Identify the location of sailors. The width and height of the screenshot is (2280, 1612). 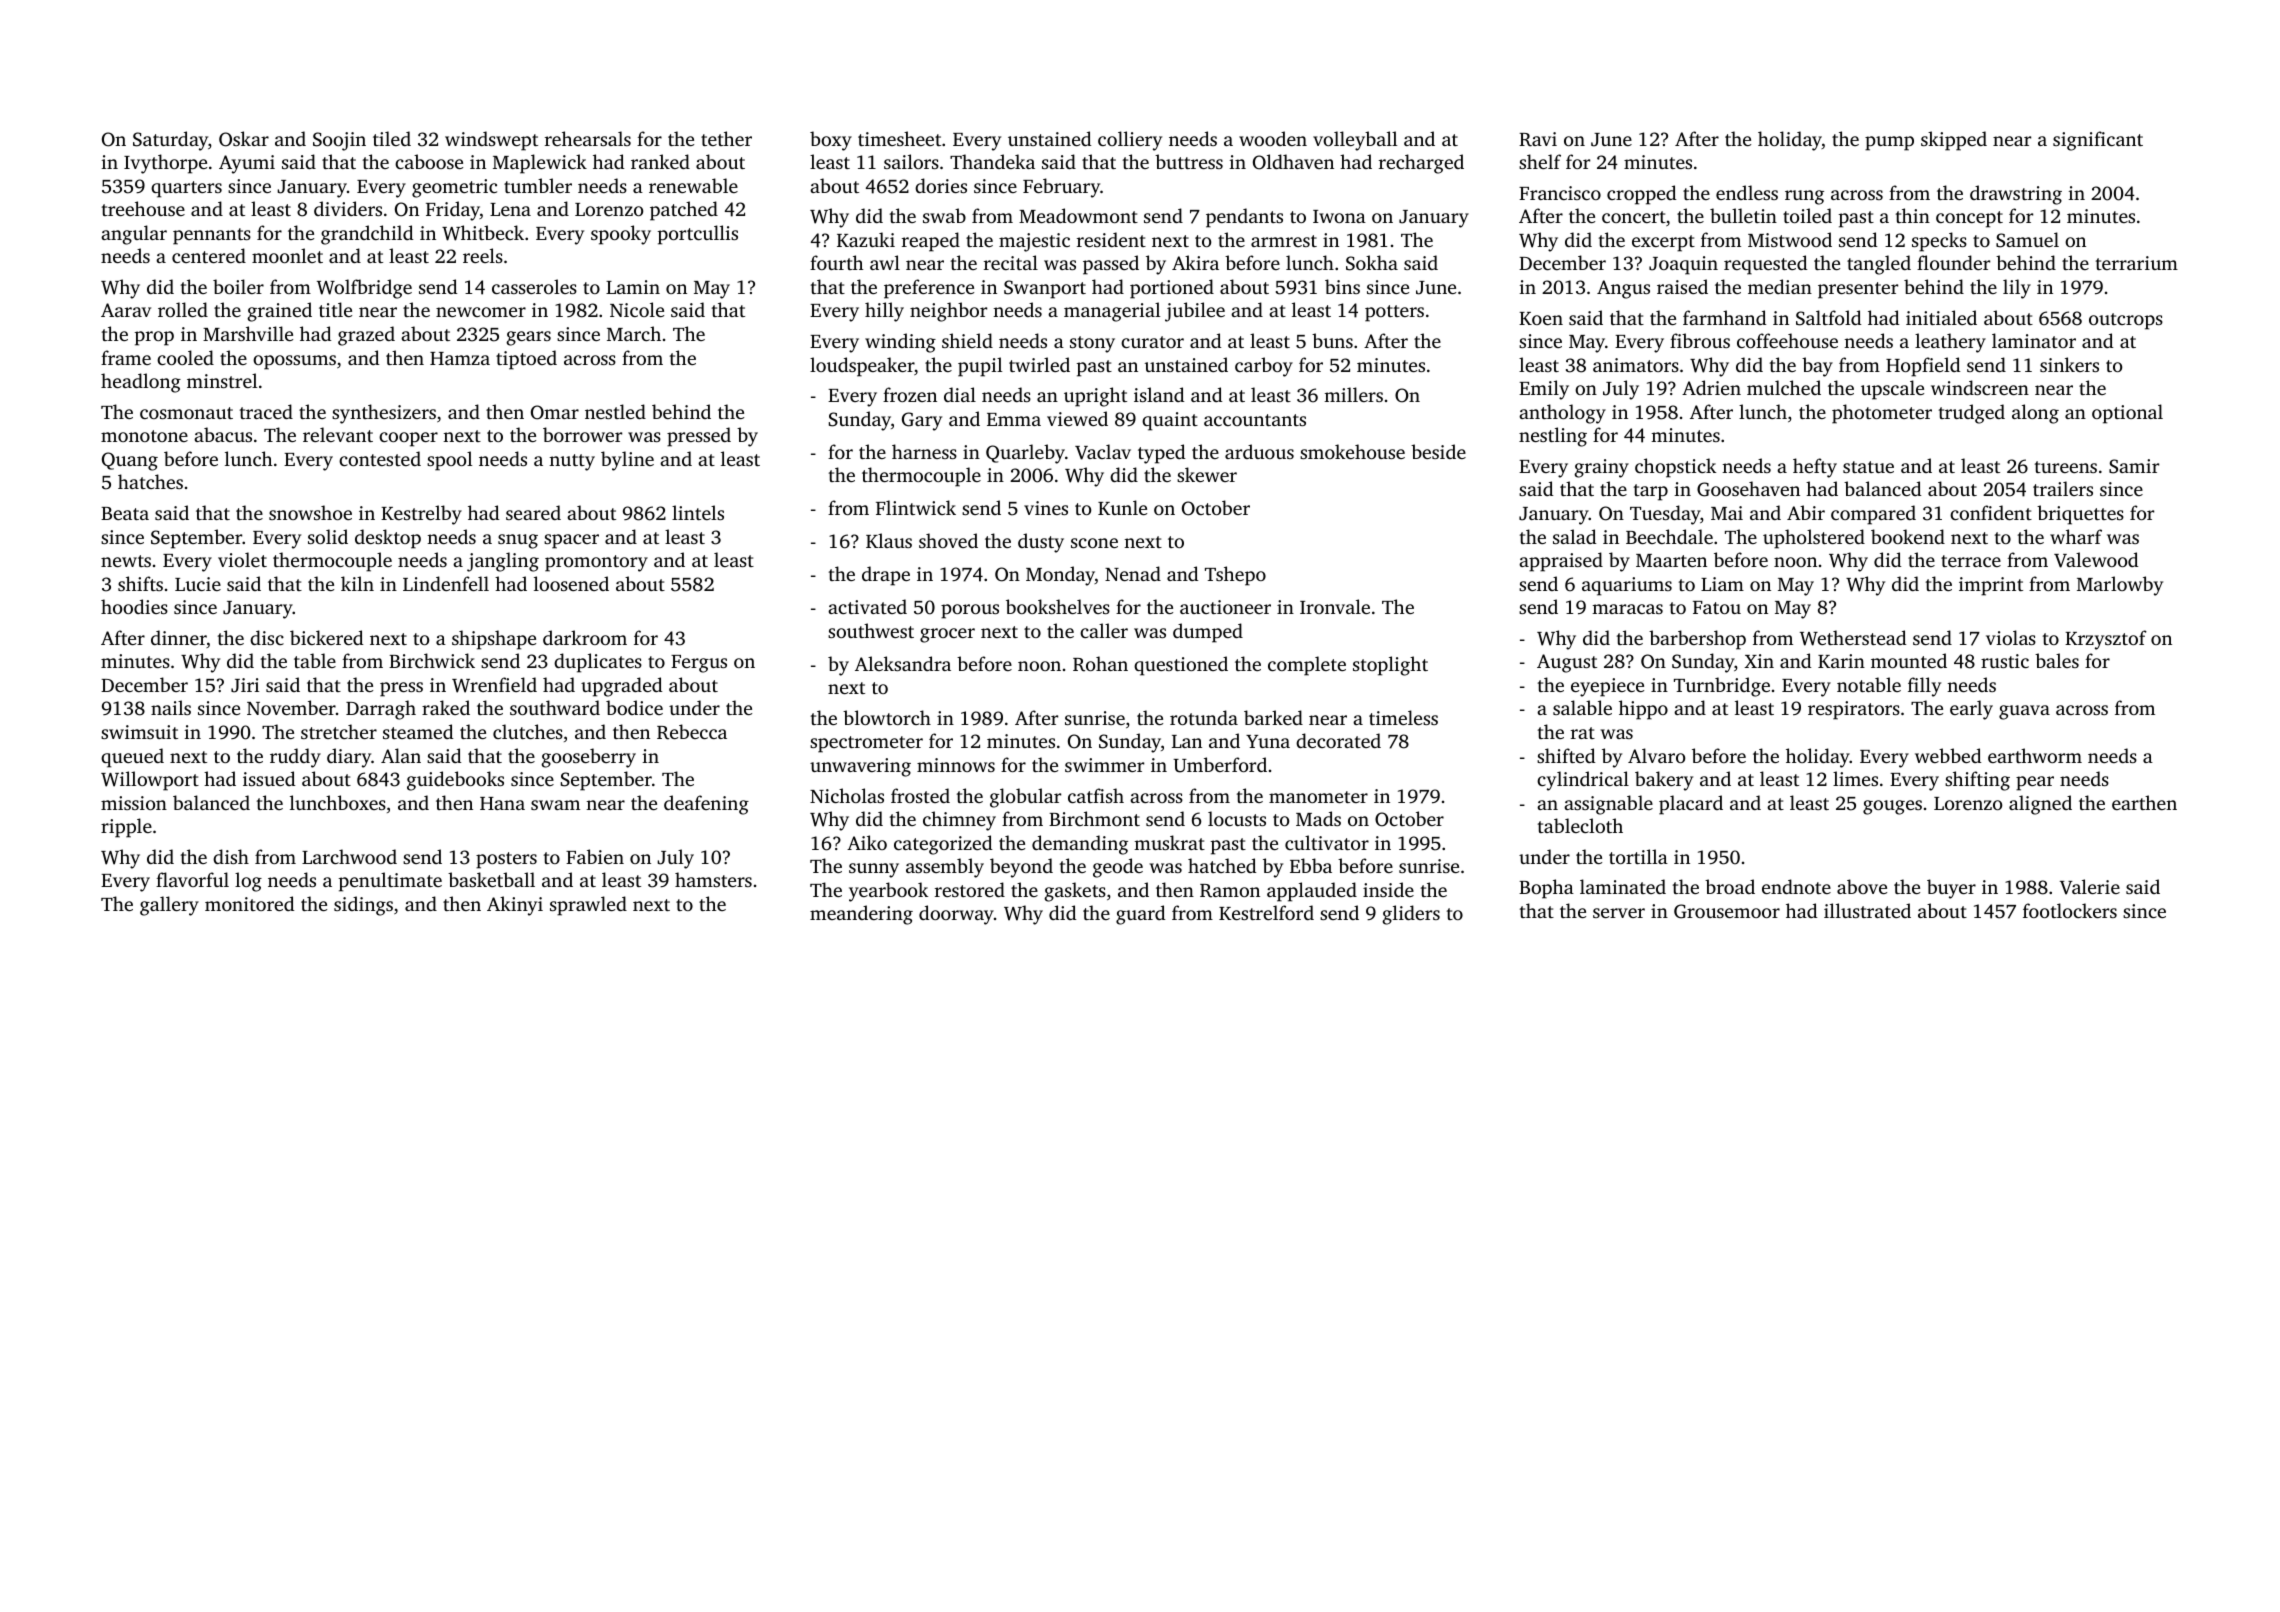
(911, 161).
